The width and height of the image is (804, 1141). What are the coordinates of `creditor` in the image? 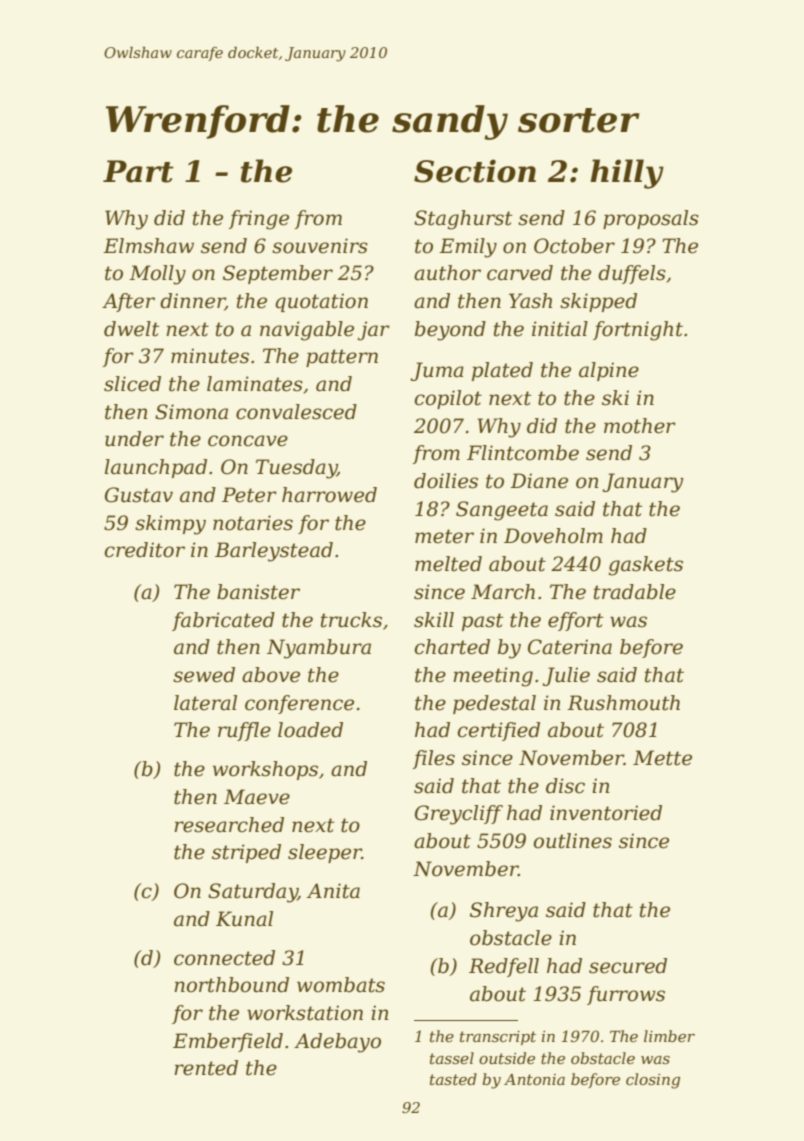 It's located at (144, 550).
